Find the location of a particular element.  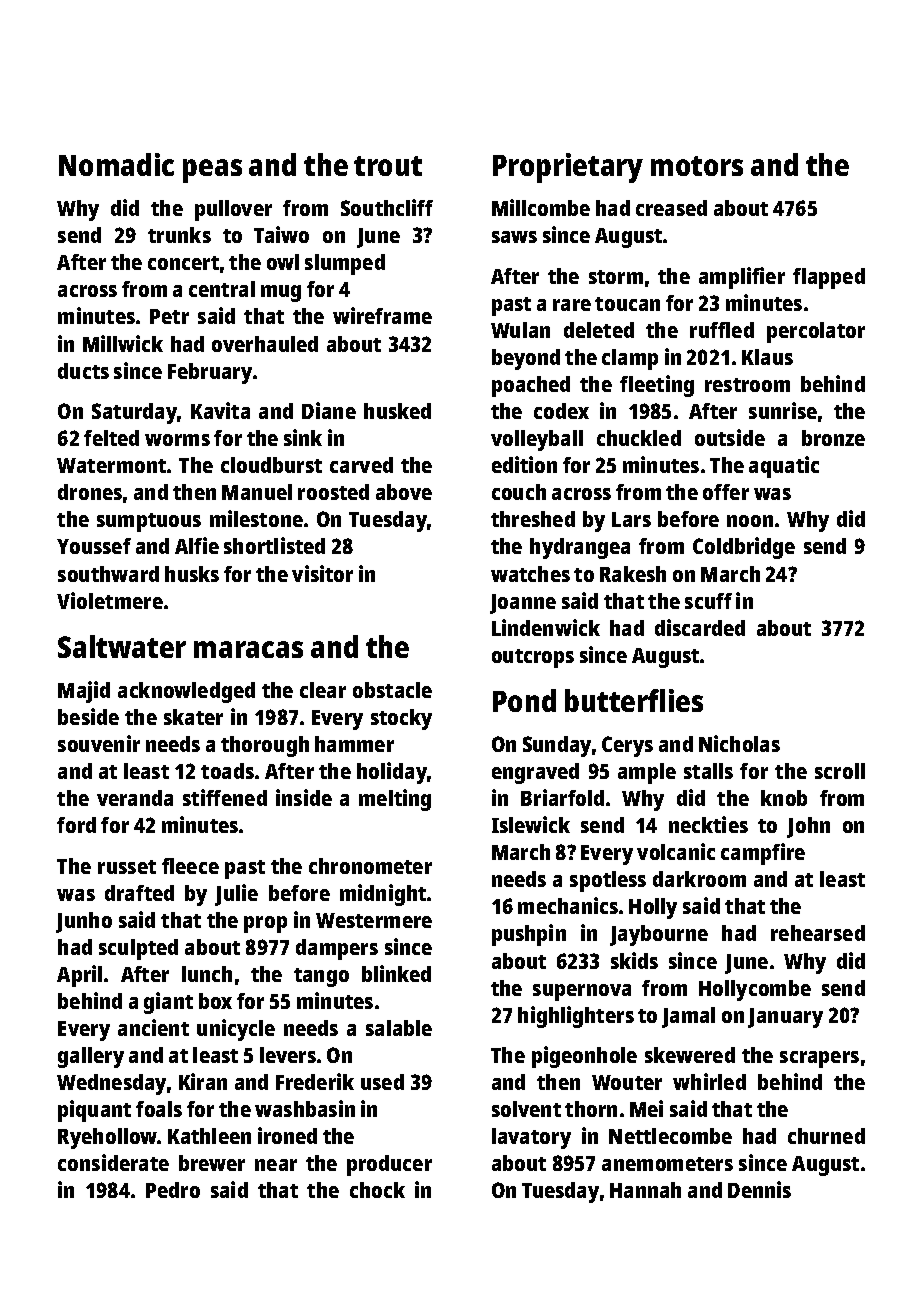

considerate is located at coordinates (113, 1162).
